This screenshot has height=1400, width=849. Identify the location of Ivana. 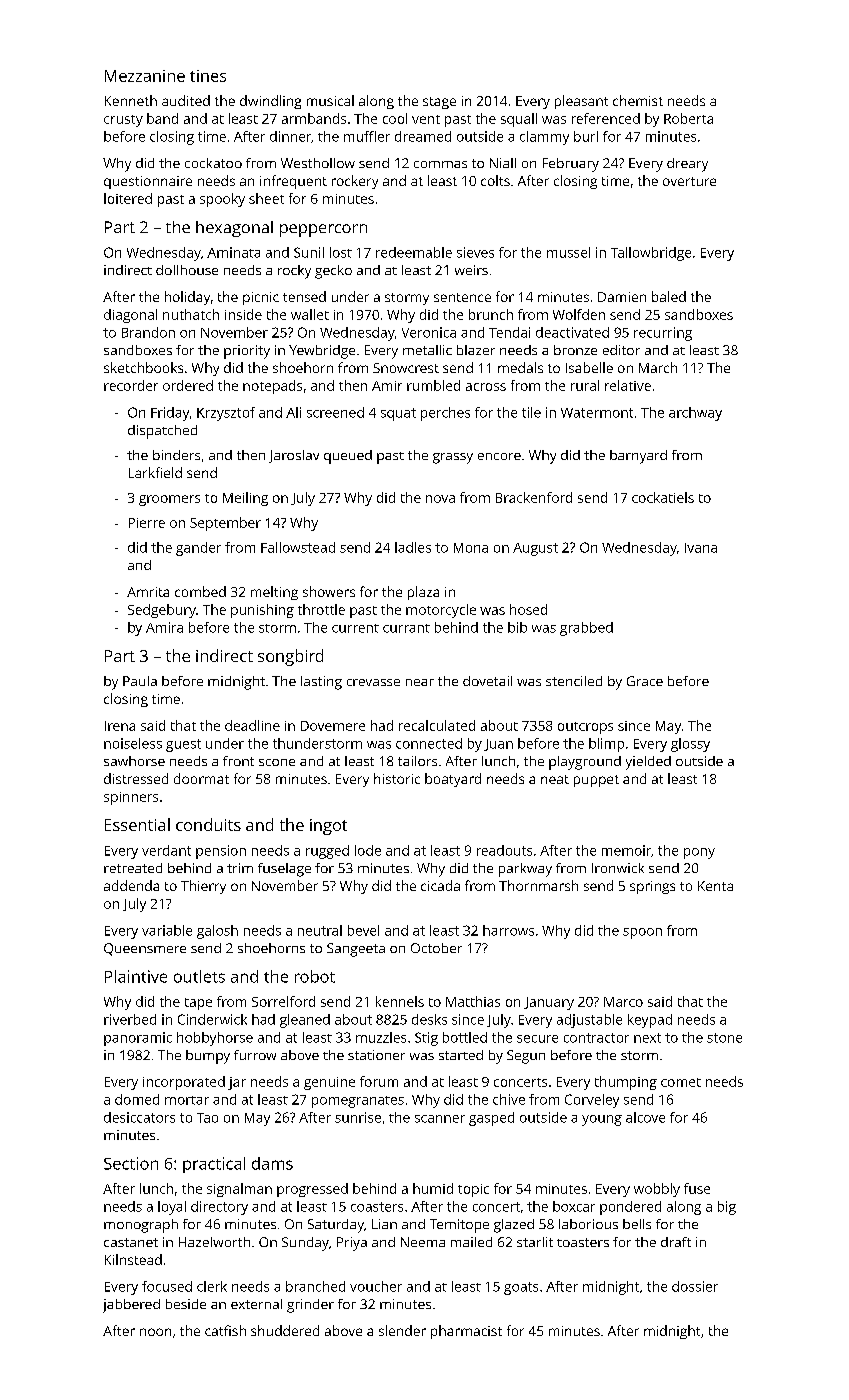
(701, 548).
